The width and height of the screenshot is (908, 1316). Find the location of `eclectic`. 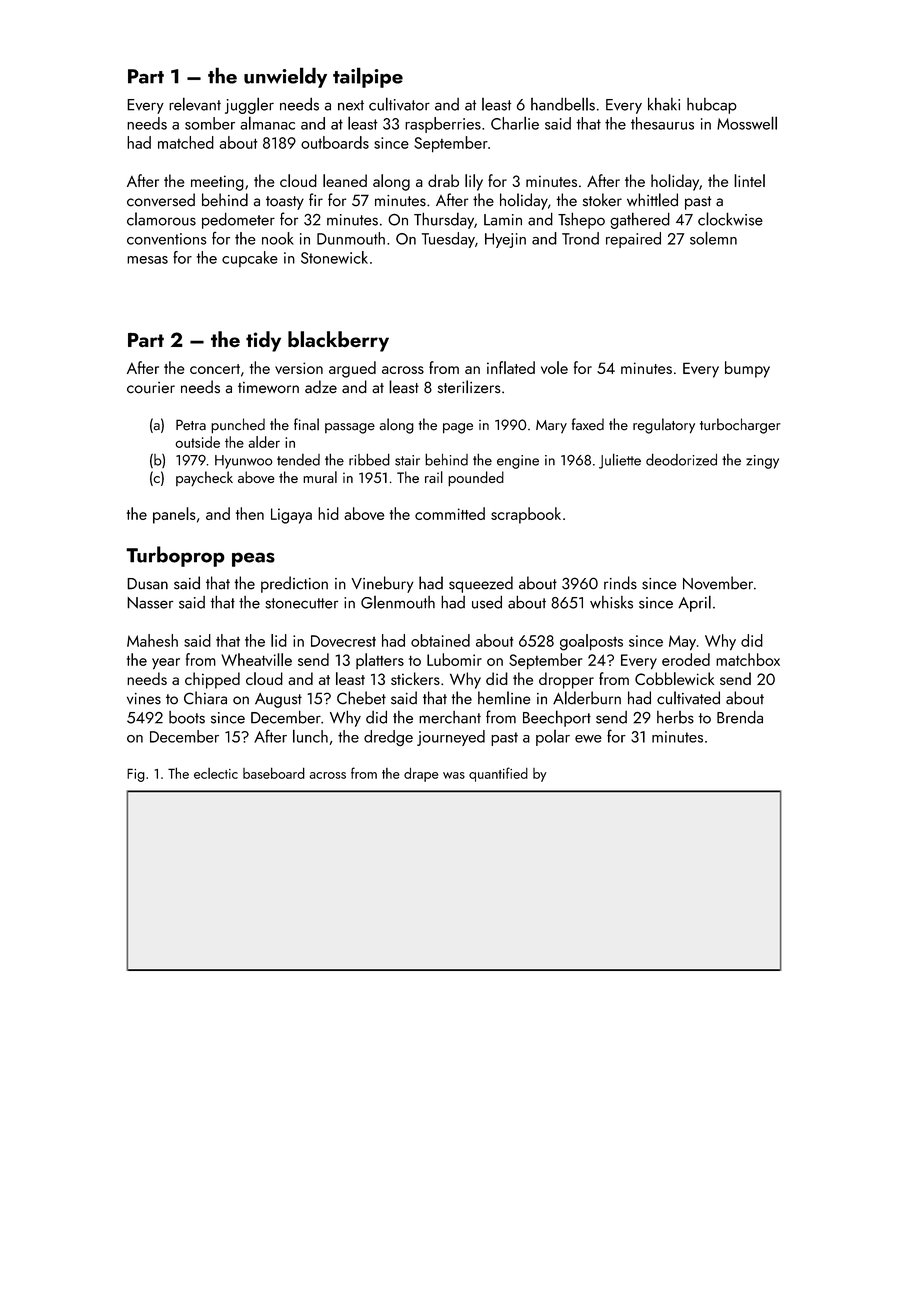

eclectic is located at coordinates (216, 773).
